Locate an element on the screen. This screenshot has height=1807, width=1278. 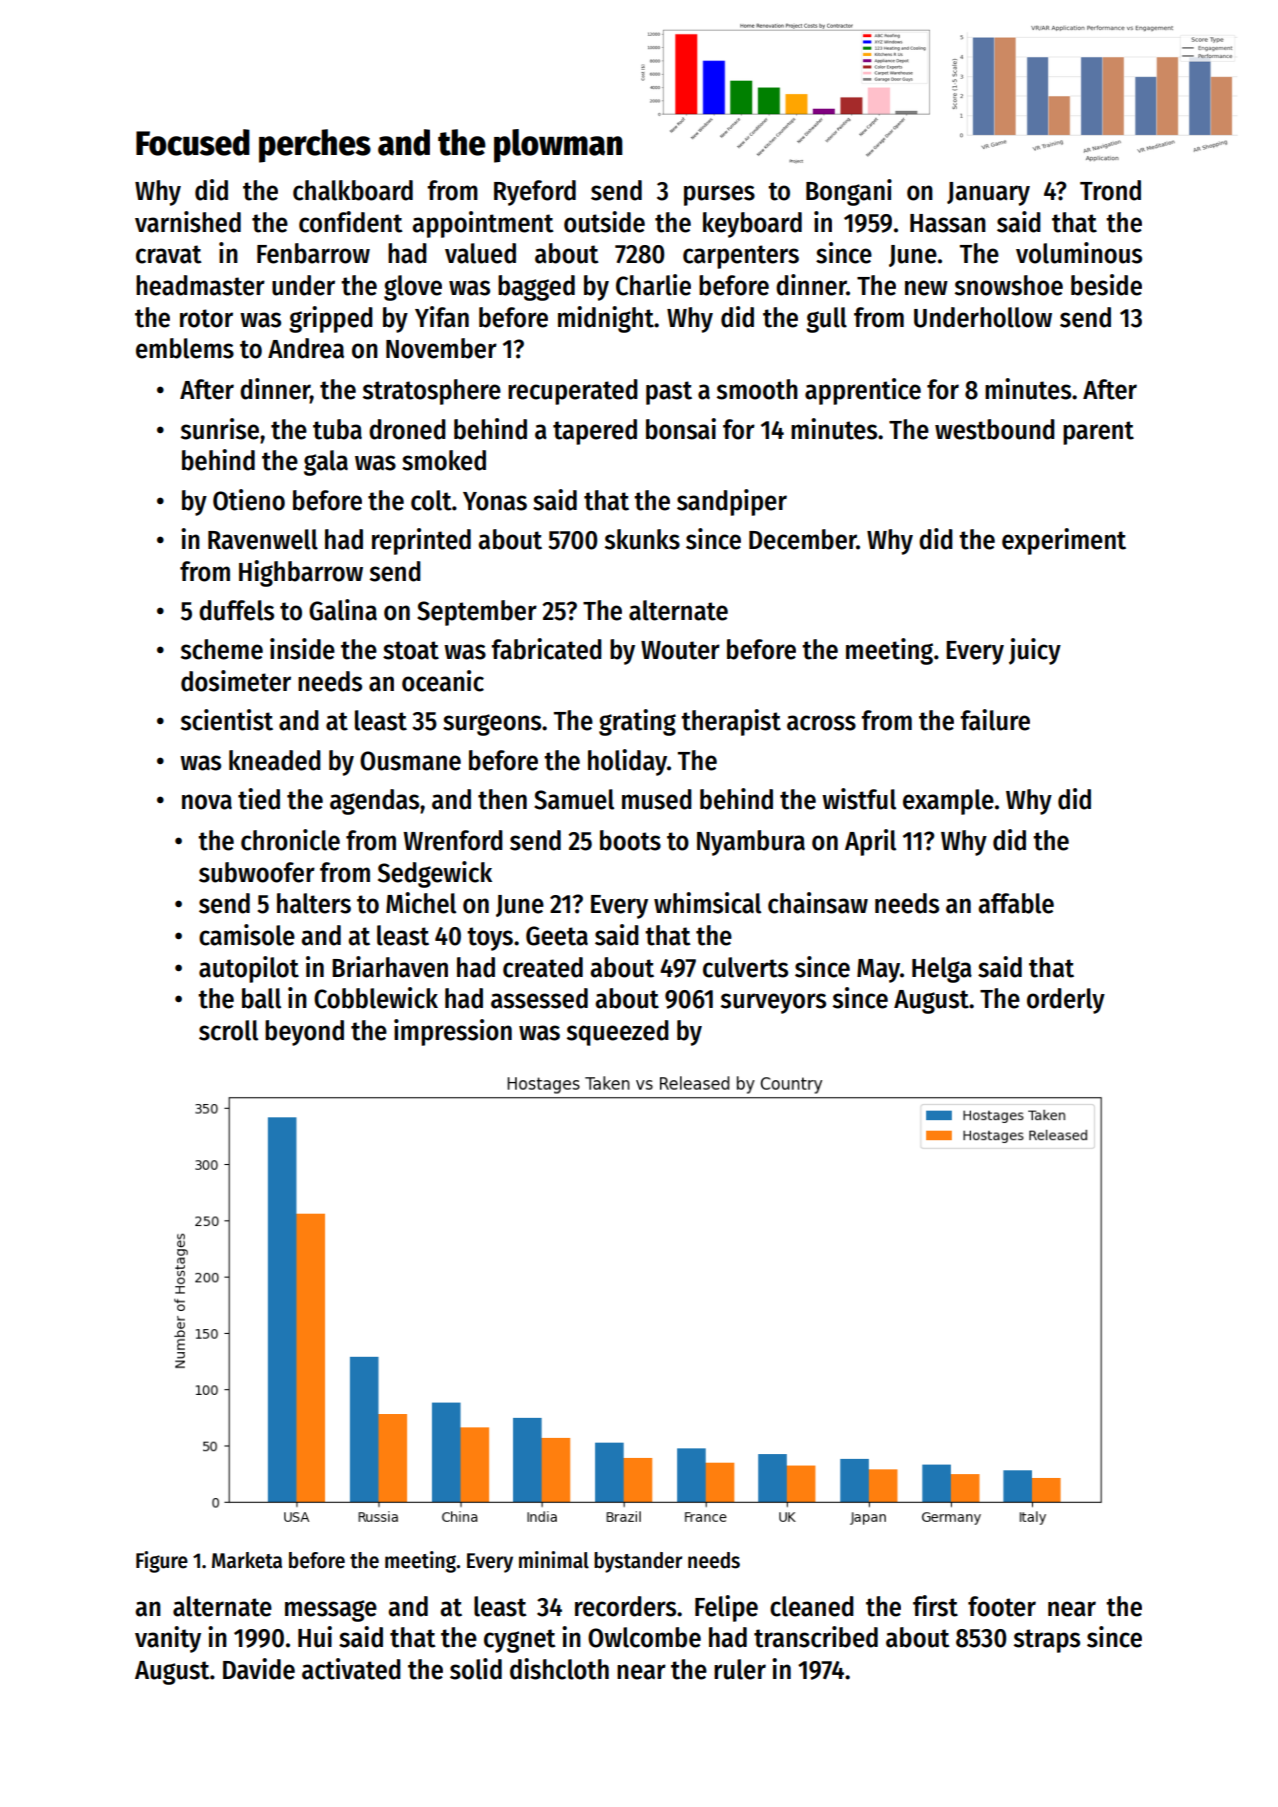
sunrise is located at coordinates (220, 429).
